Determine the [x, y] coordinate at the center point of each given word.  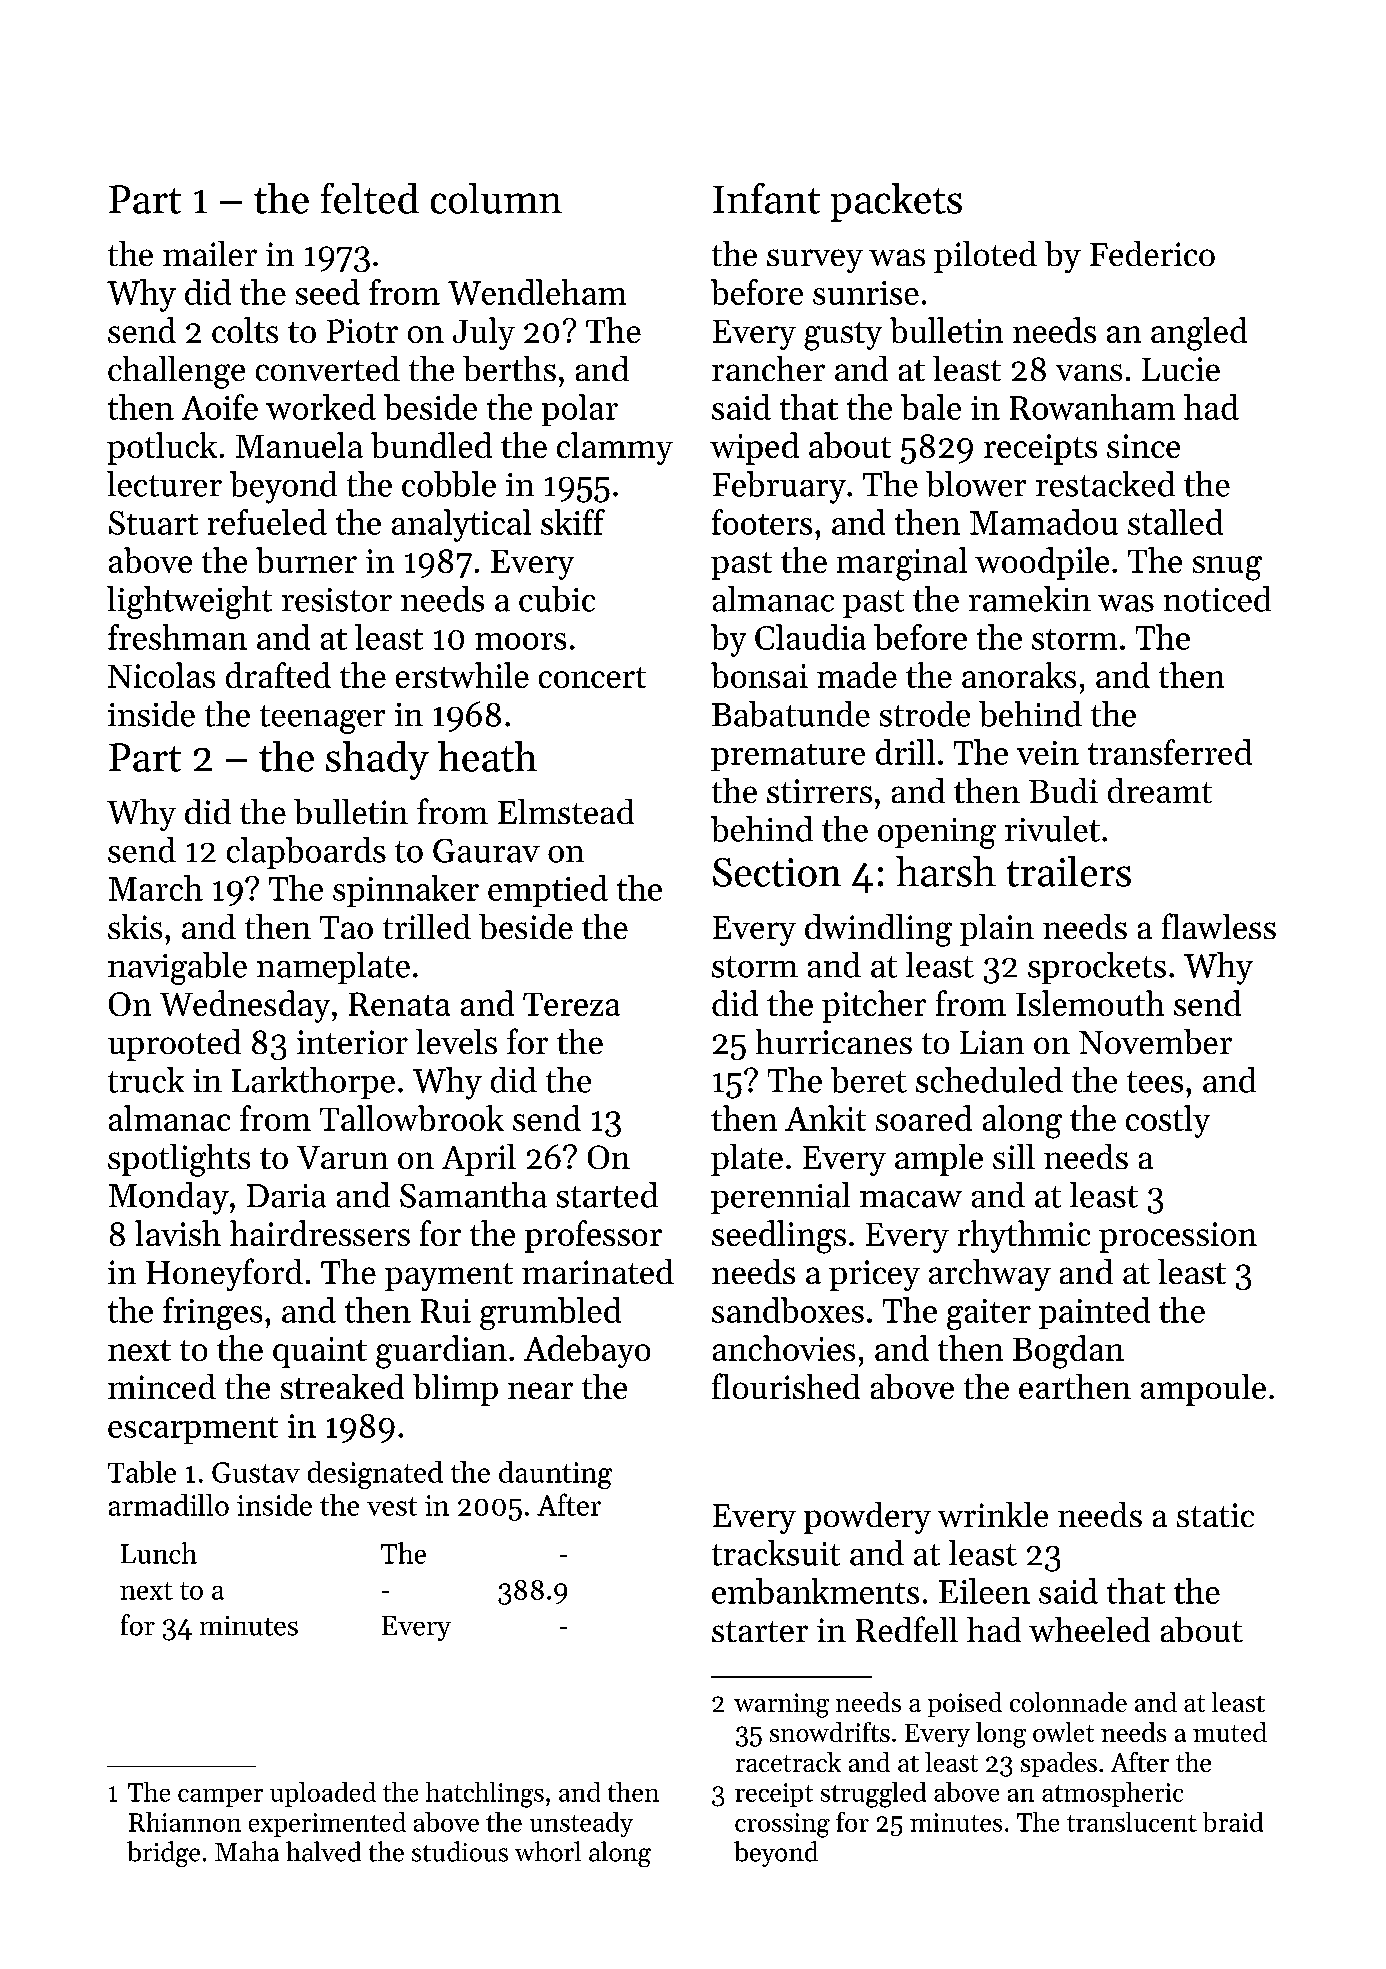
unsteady [581, 1824]
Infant [766, 198]
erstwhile [462, 675]
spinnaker [406, 891]
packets [896, 202]
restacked [1105, 484]
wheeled [1089, 1629]
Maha [247, 1851]
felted [370, 198]
